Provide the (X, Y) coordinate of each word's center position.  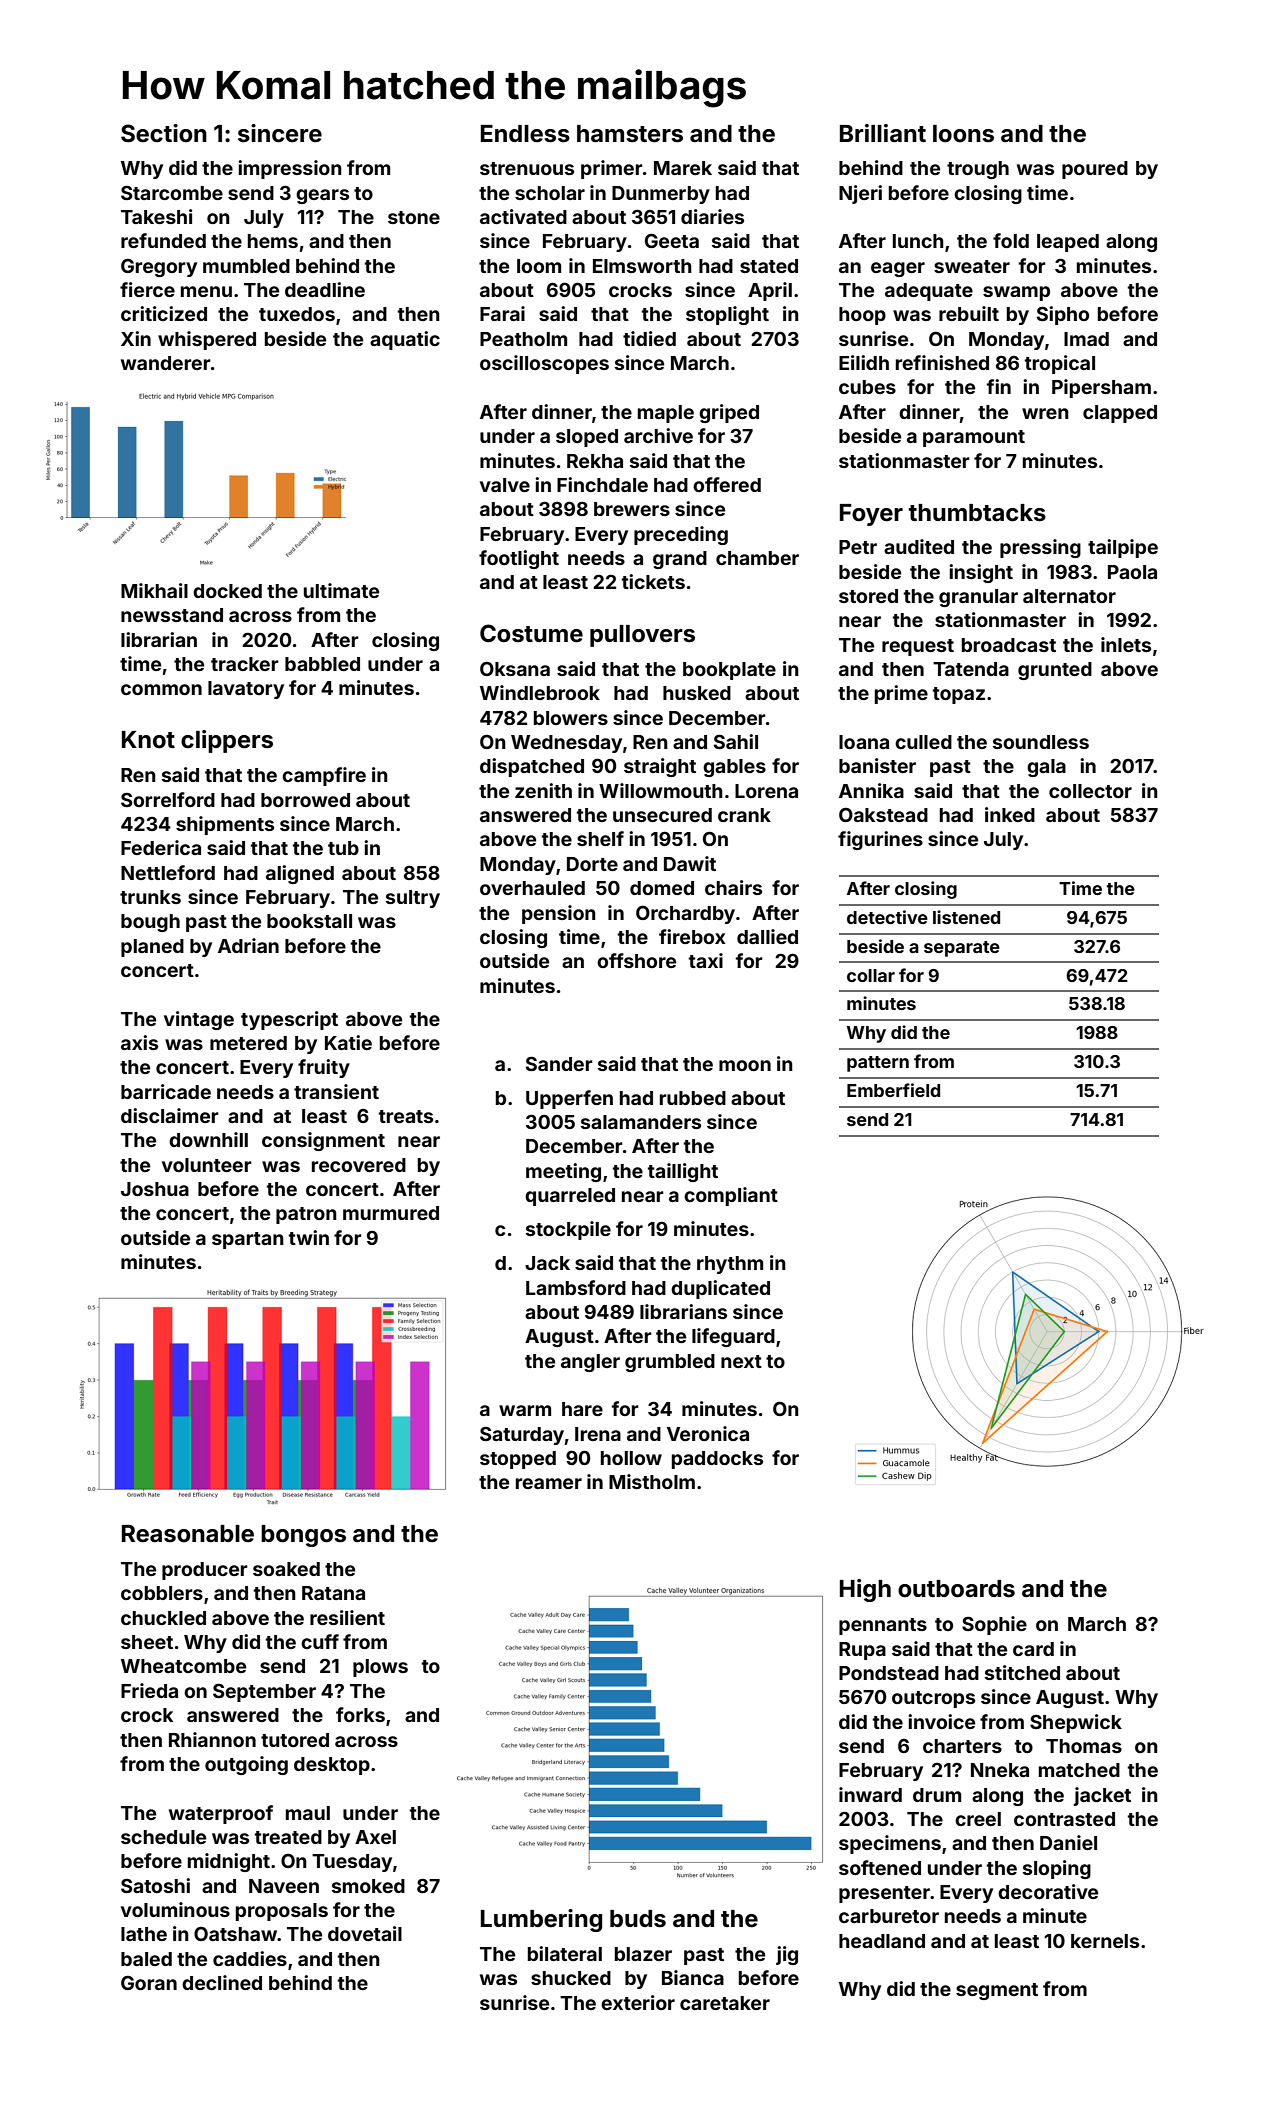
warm (525, 1410)
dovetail (365, 1933)
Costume (531, 633)
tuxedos (297, 314)
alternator (1069, 596)
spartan (248, 1240)
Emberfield (893, 1090)
